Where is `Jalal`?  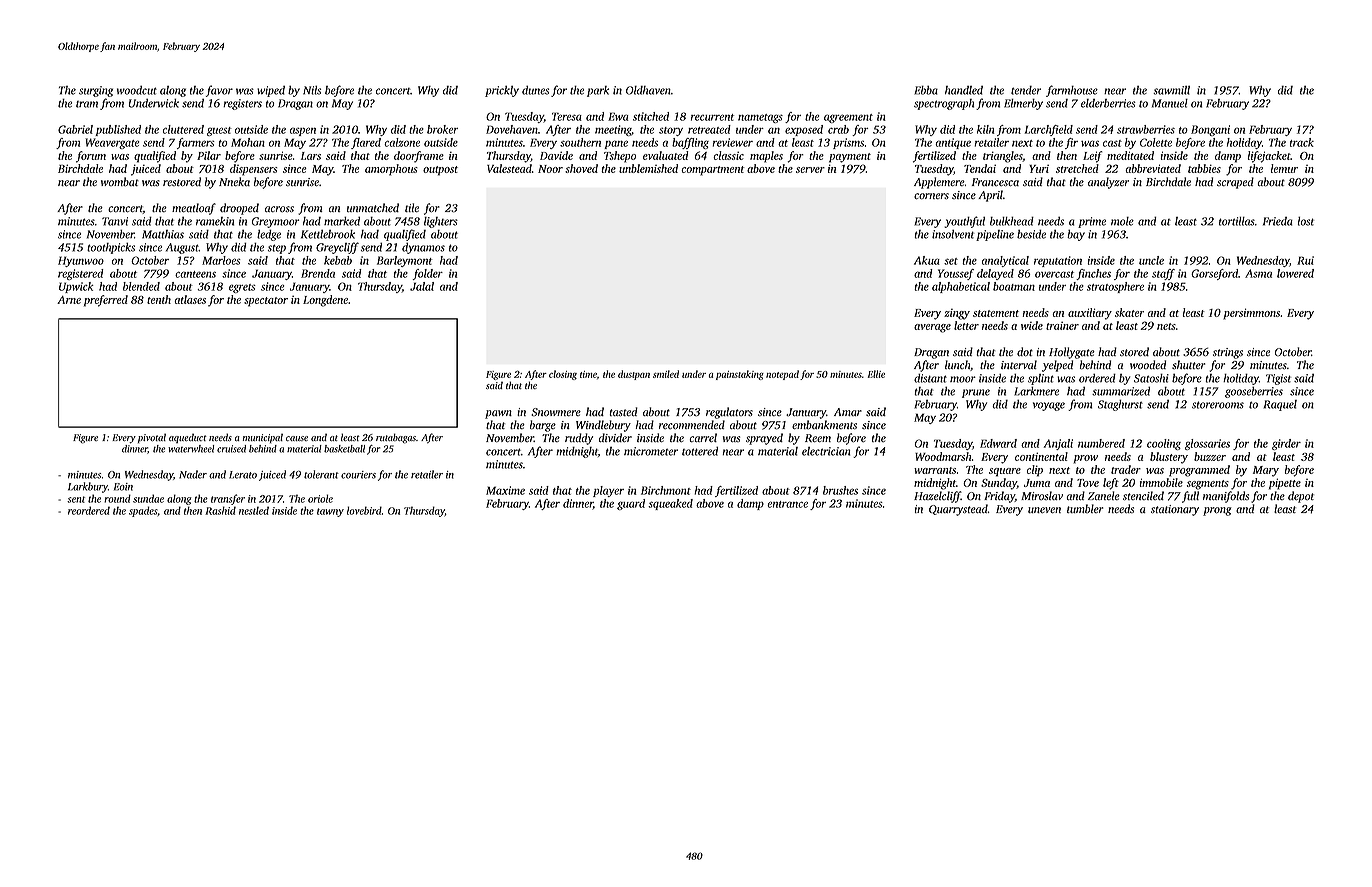 Jalal is located at coordinates (422, 286).
